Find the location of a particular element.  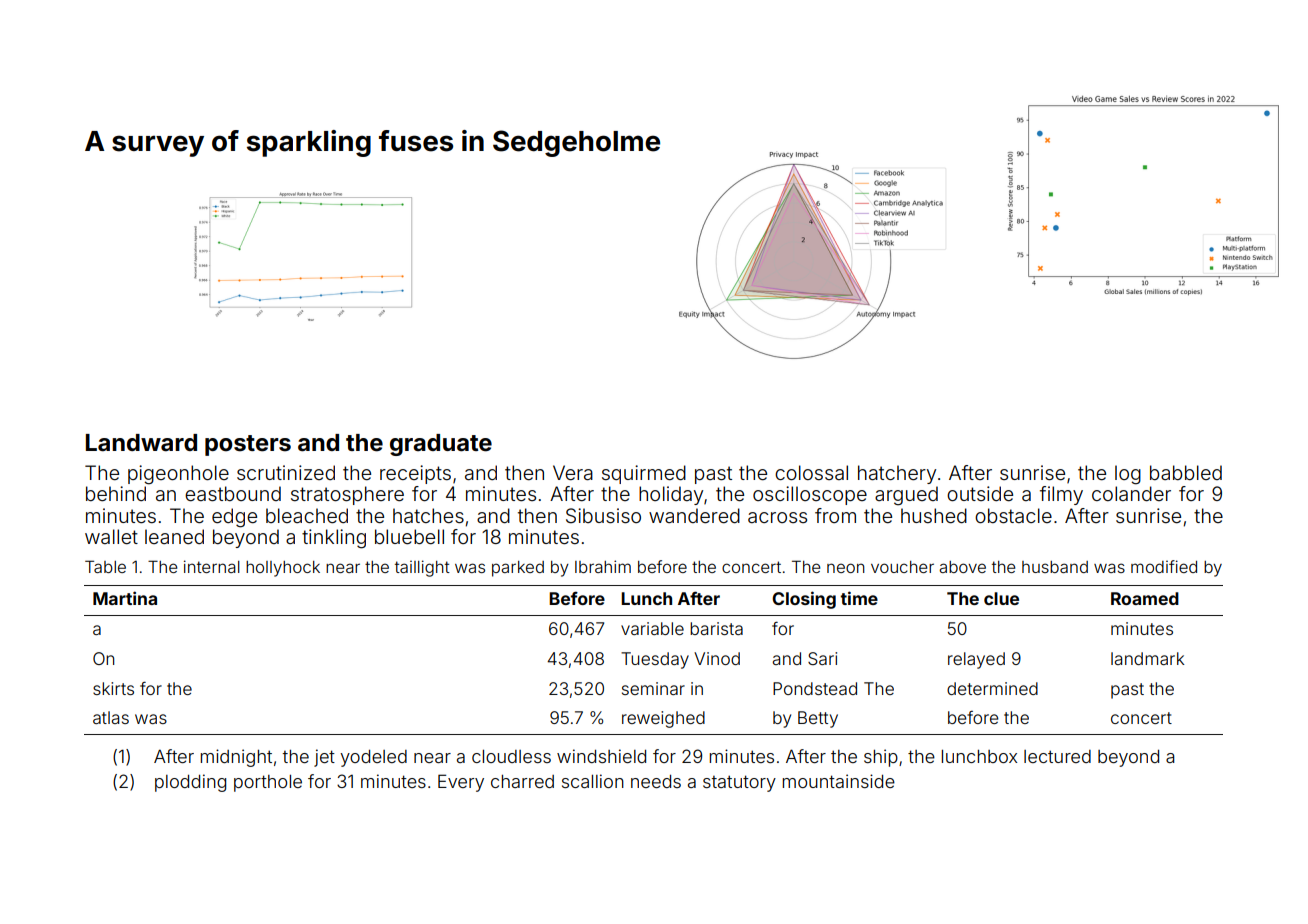

graduate is located at coordinates (441, 445).
